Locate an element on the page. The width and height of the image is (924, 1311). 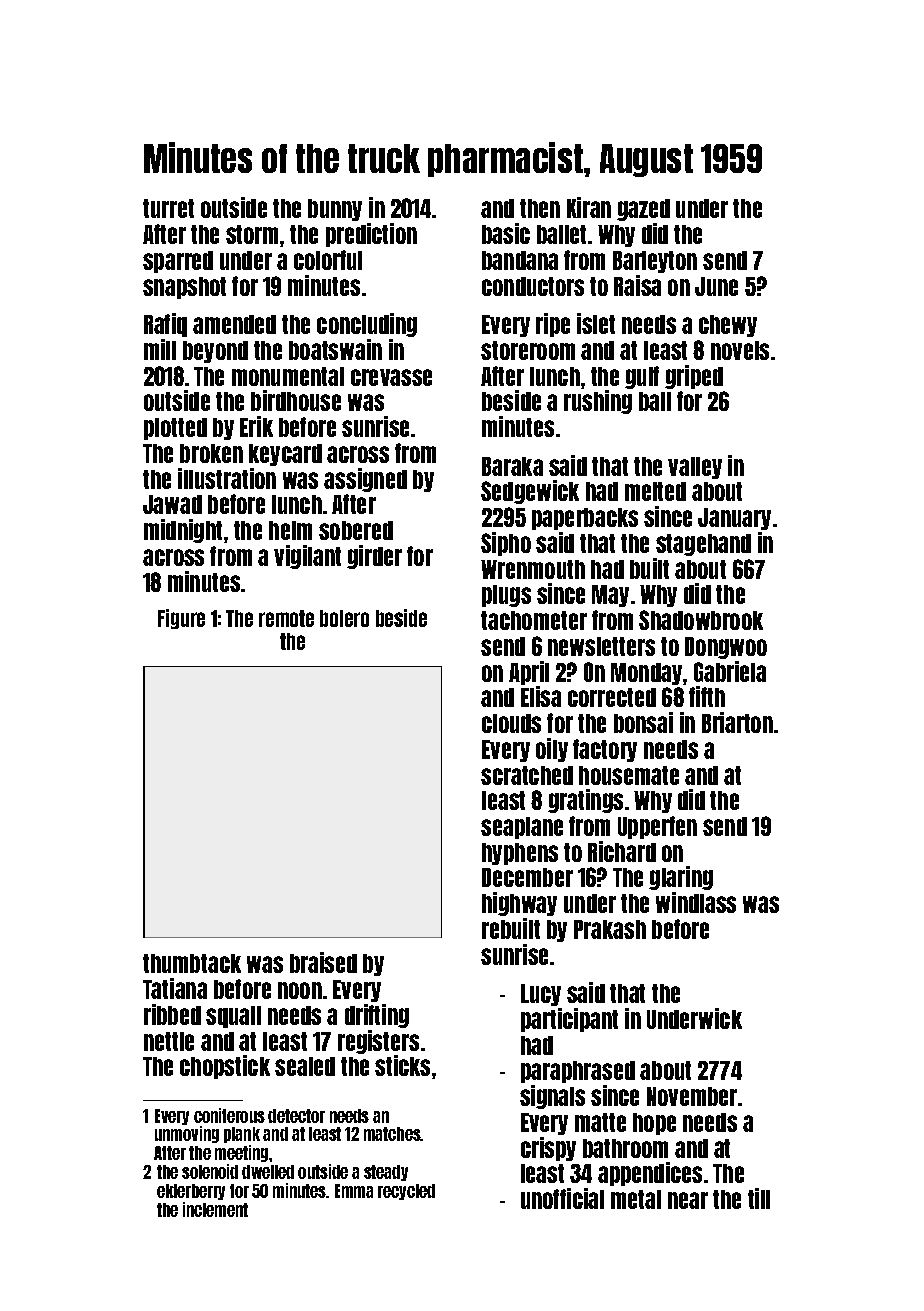
plotted is located at coordinates (175, 429).
